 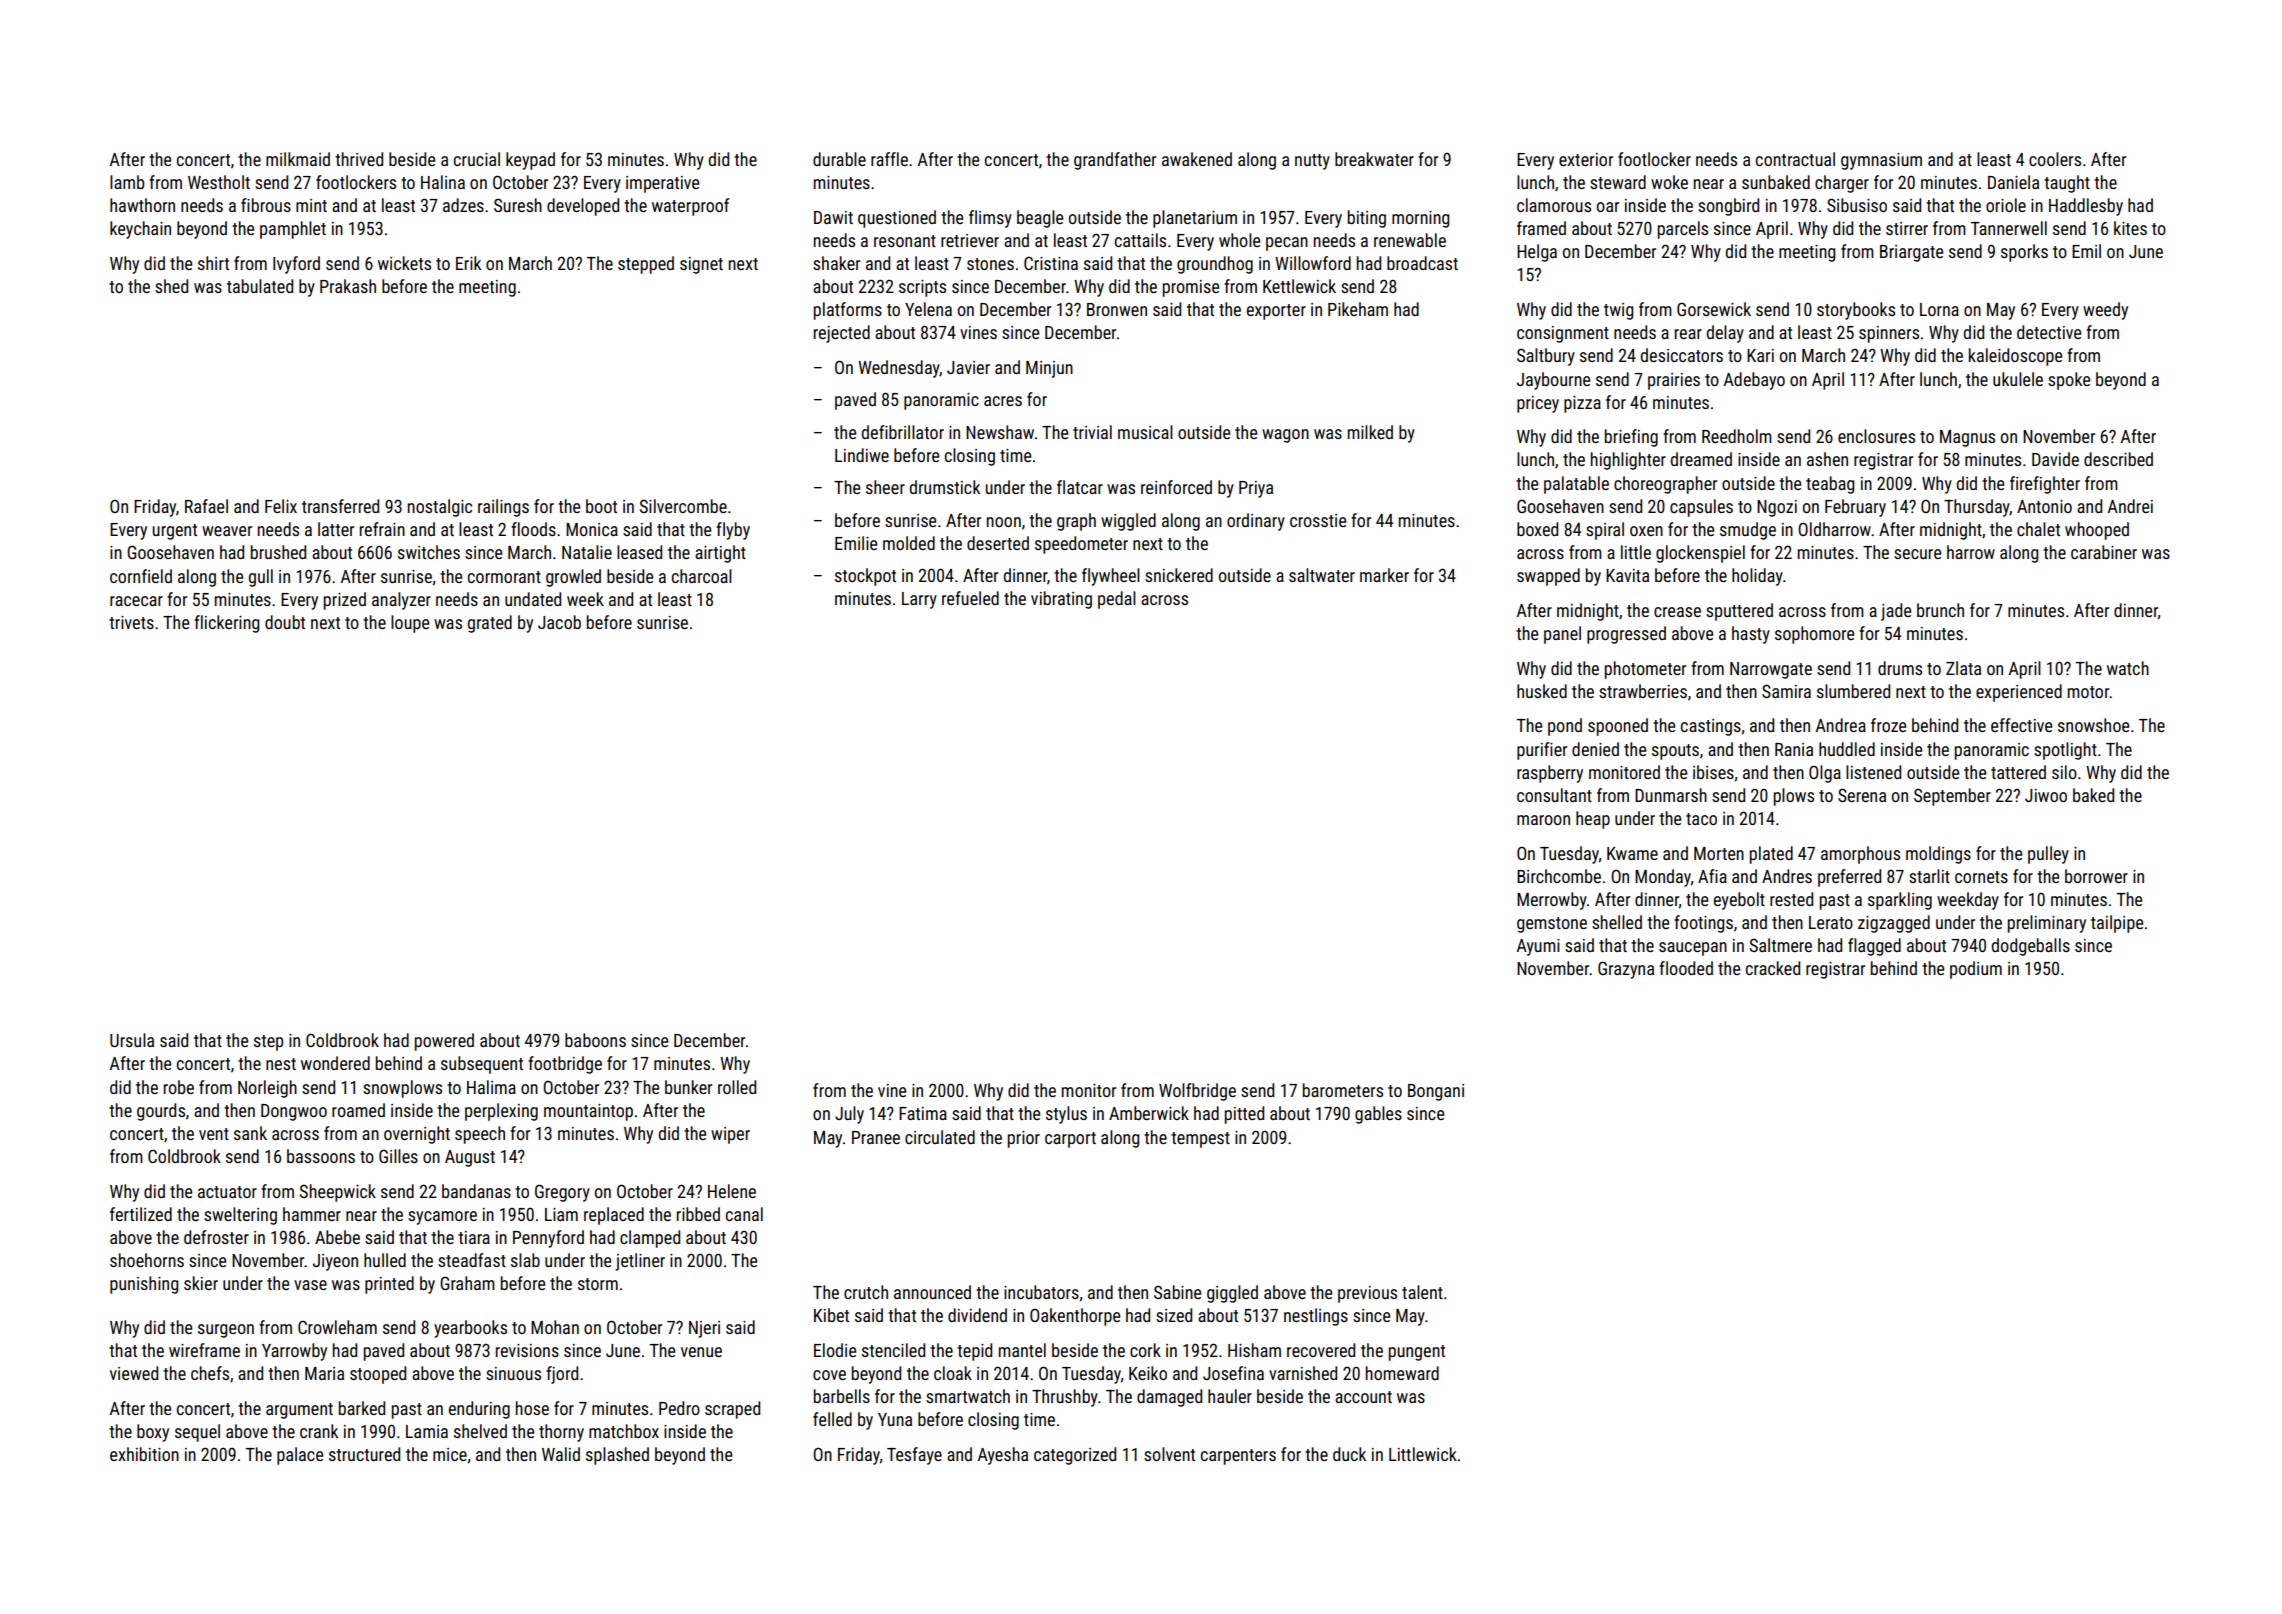 What do you see at coordinates (1374, 159) in the screenshot?
I see `breakwater` at bounding box center [1374, 159].
